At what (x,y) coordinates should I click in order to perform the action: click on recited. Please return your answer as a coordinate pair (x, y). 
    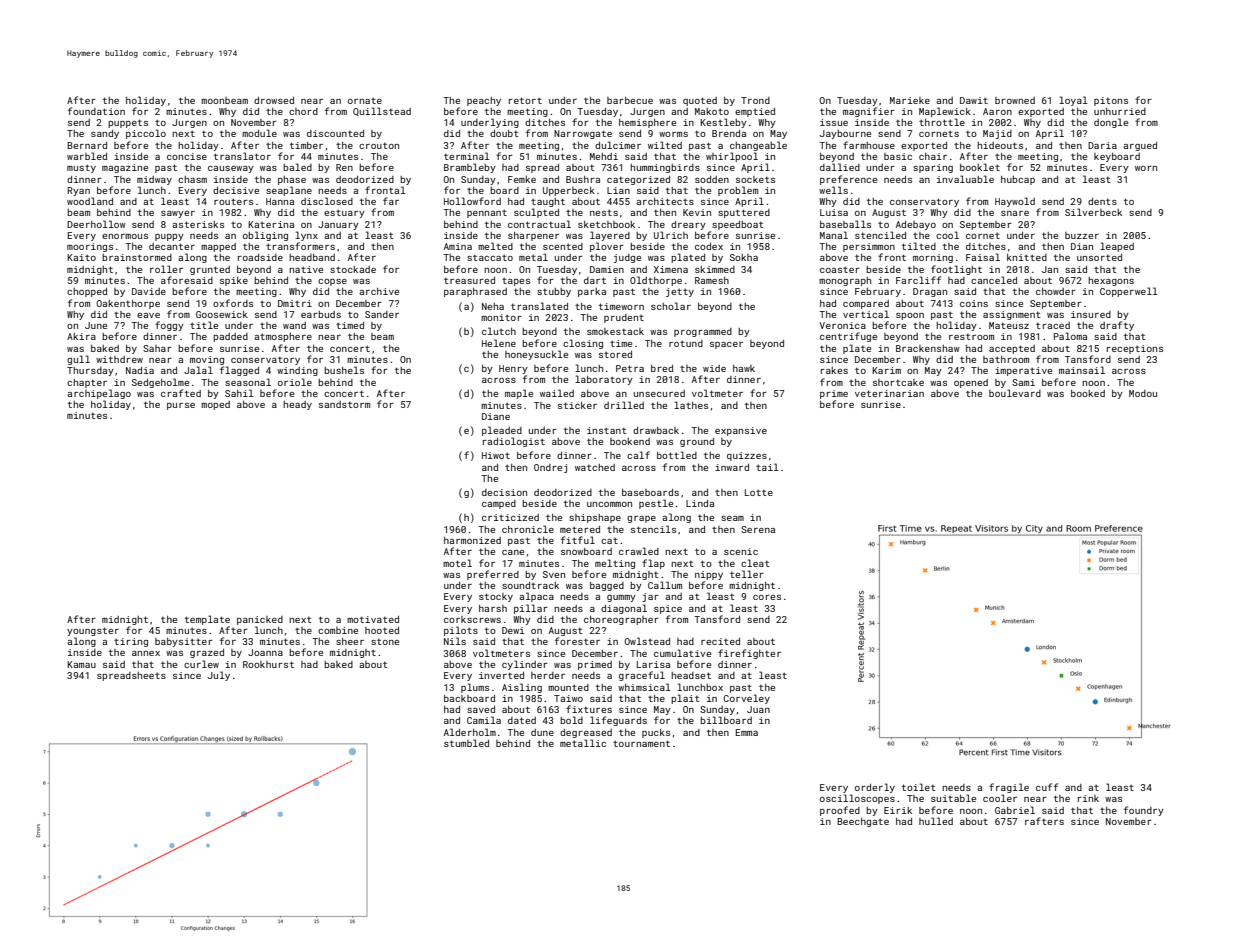
    Looking at the image, I should click on (720, 641).
